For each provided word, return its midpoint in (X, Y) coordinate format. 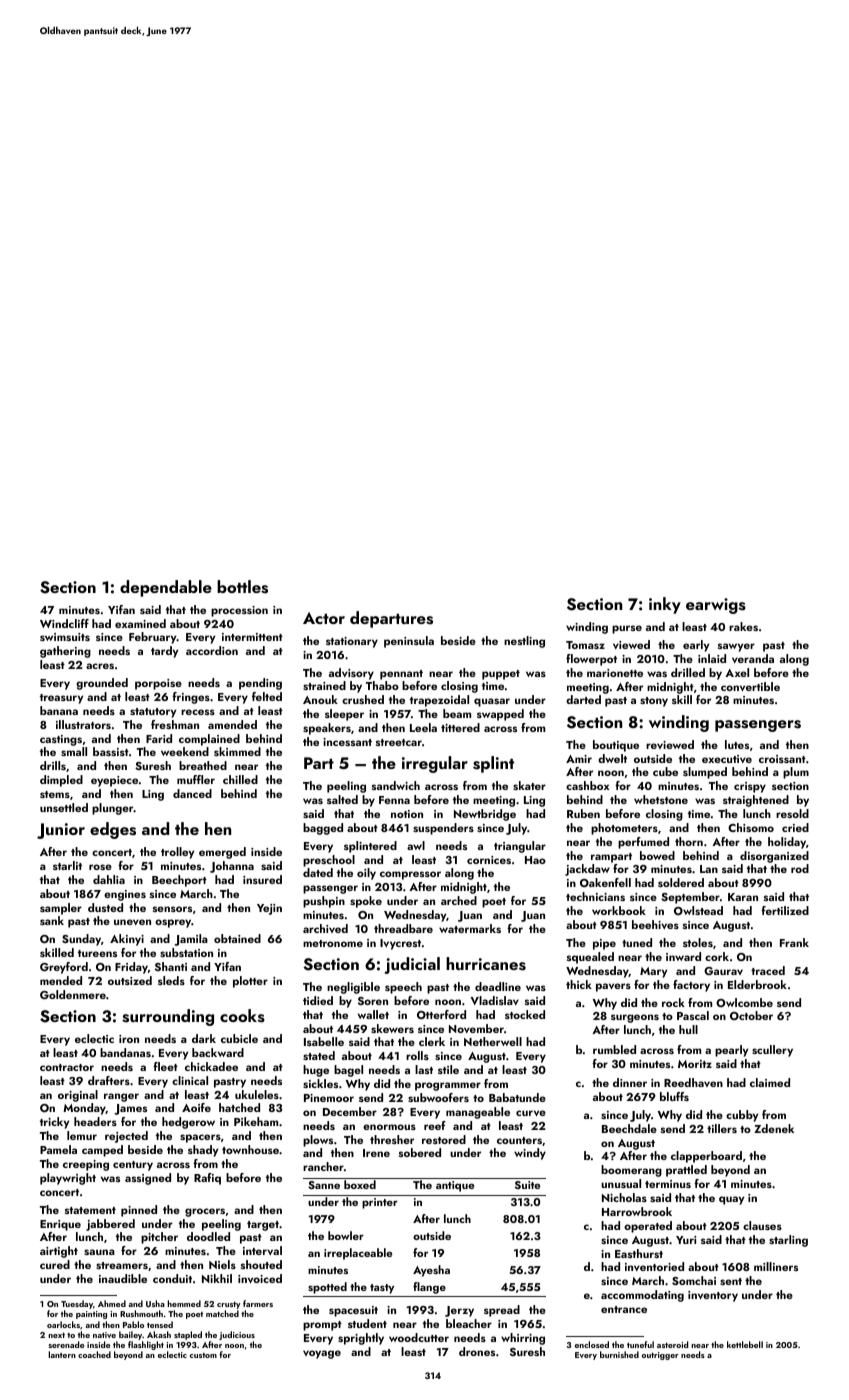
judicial (412, 965)
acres (100, 666)
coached (94, 1354)
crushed (363, 699)
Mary (653, 972)
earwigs (716, 606)
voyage (322, 1354)
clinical (190, 1080)
